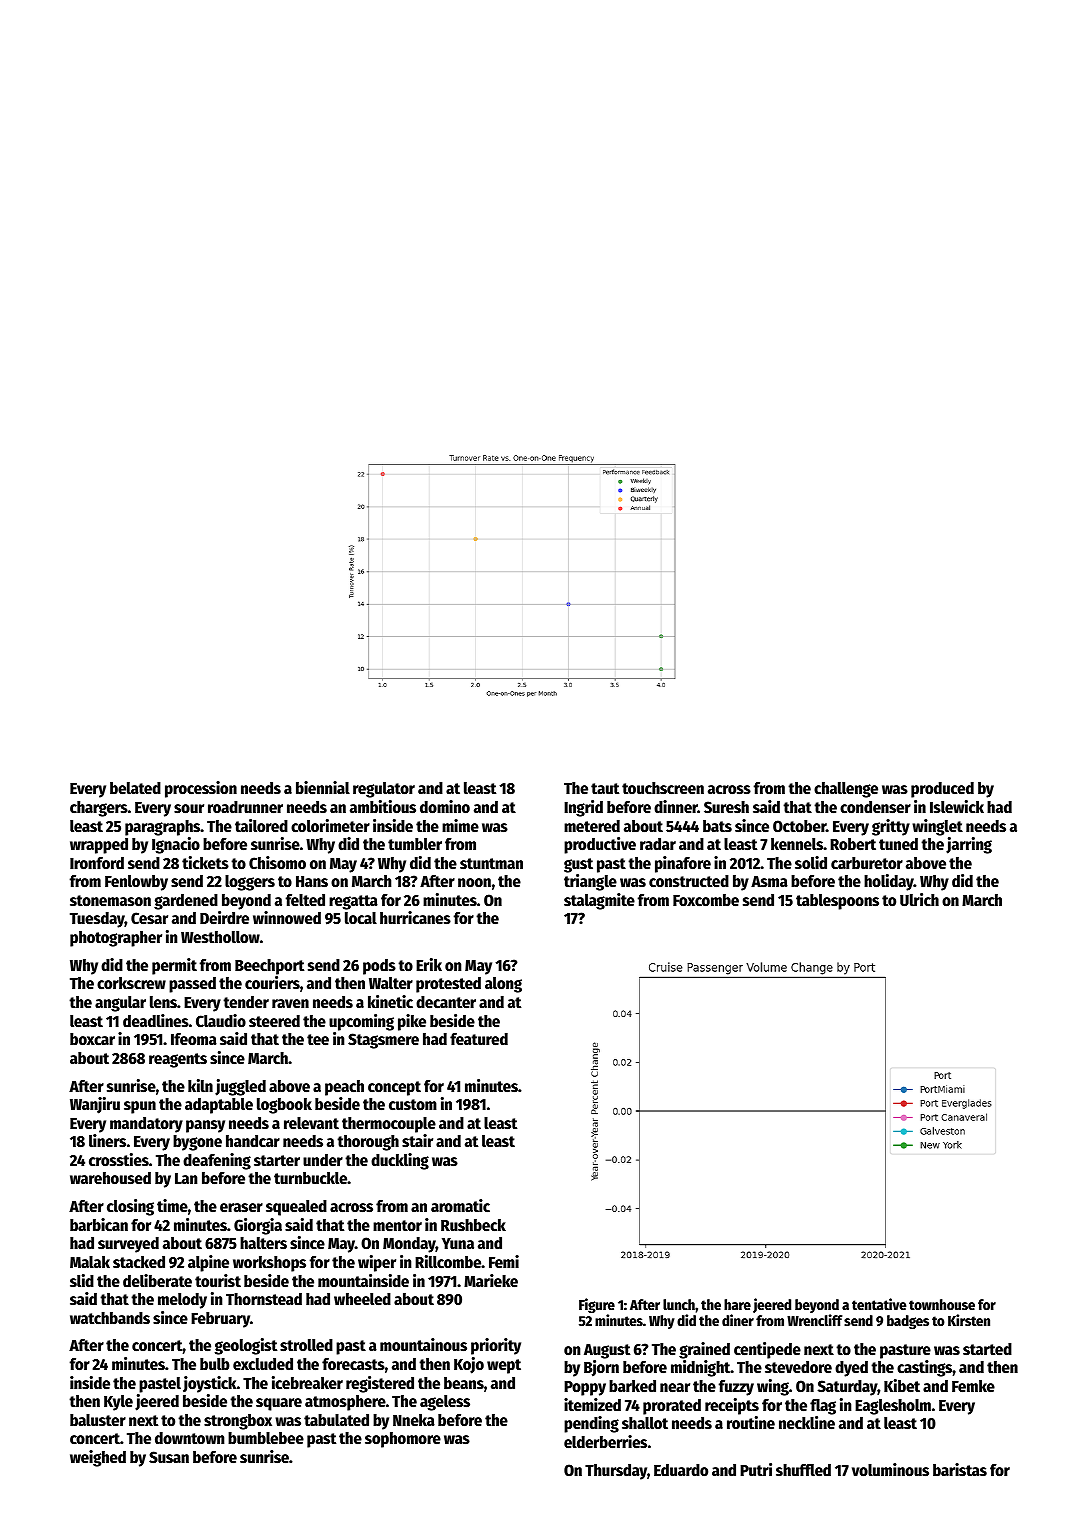 Image resolution: width=1089 pixels, height=1540 pixels. I want to click on Ulrich, so click(919, 900).
